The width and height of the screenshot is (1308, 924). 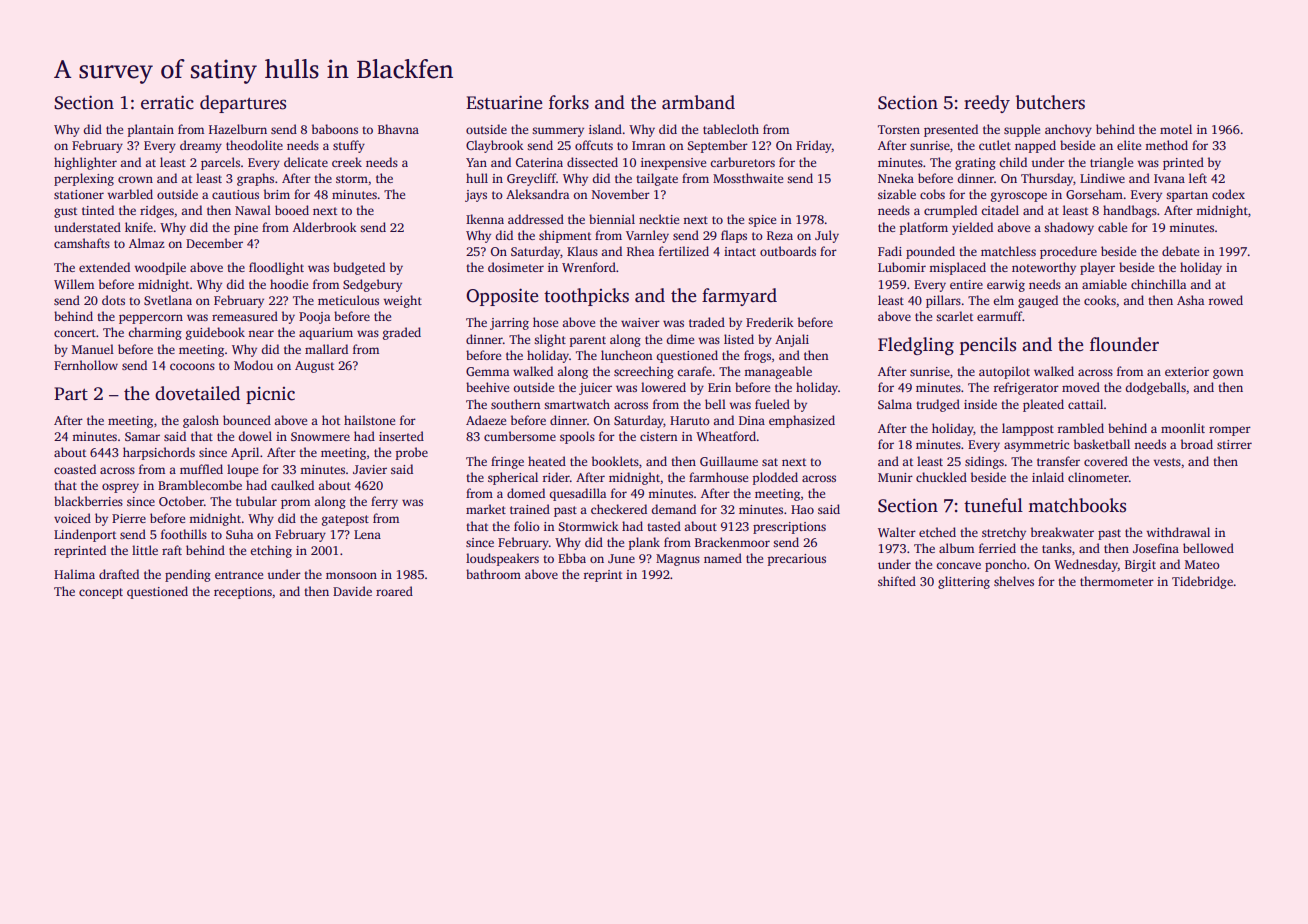 I want to click on plantain, so click(x=151, y=130).
